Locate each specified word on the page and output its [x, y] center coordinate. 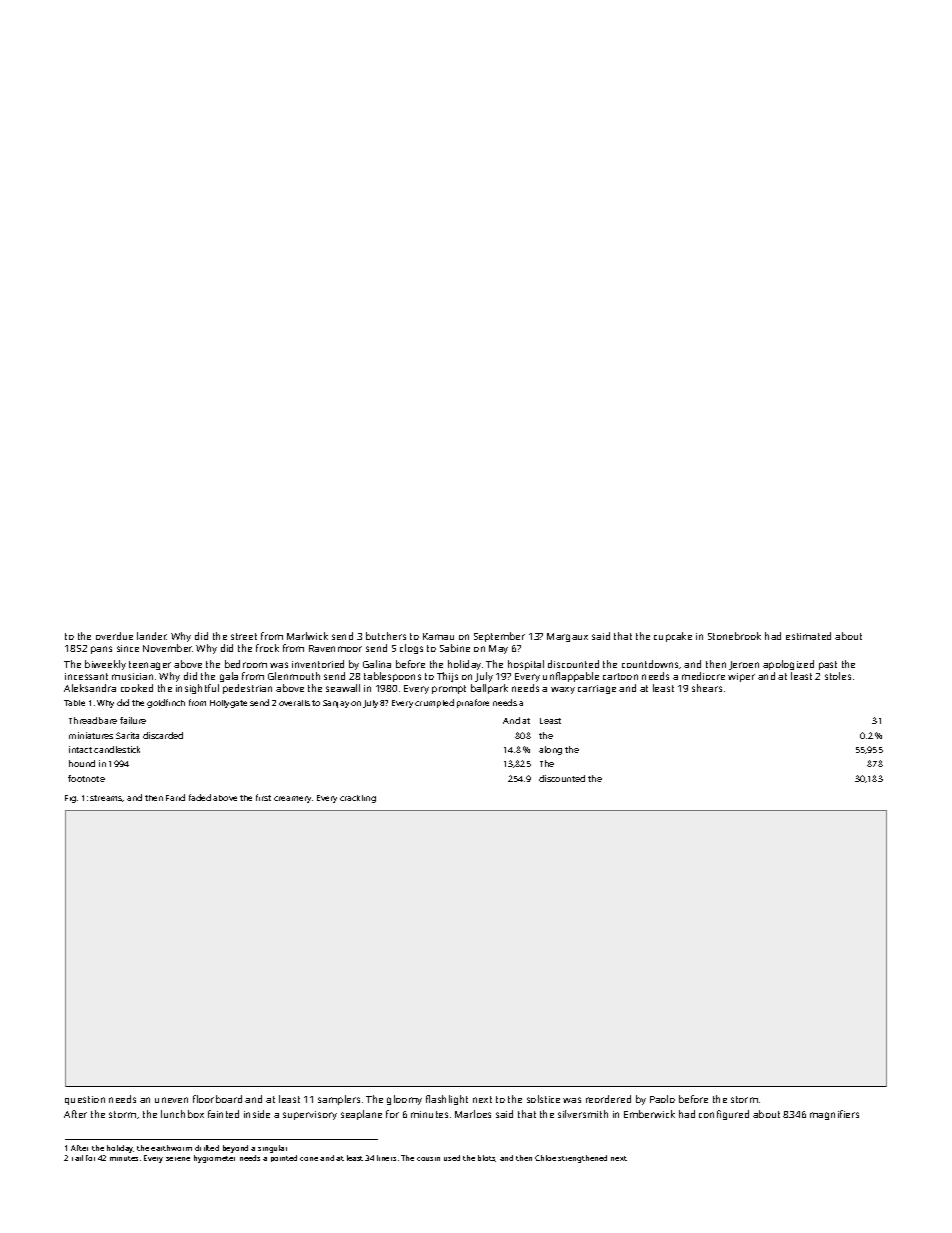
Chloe [545, 1158]
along [550, 750]
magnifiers [834, 1115]
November [167, 648]
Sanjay [336, 704]
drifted [207, 1148]
